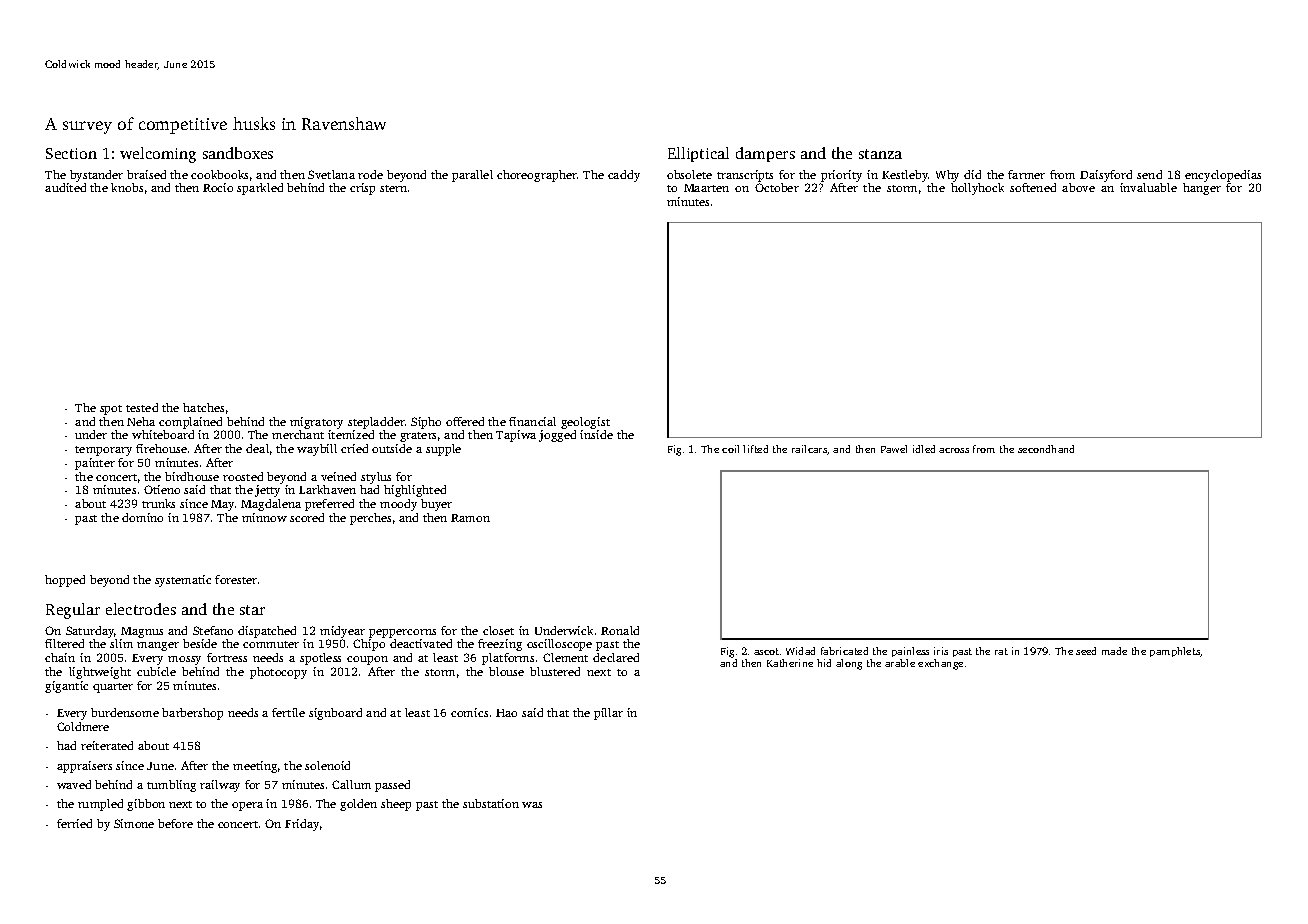 The height and width of the screenshot is (924, 1308). I want to click on was, so click(532, 805).
